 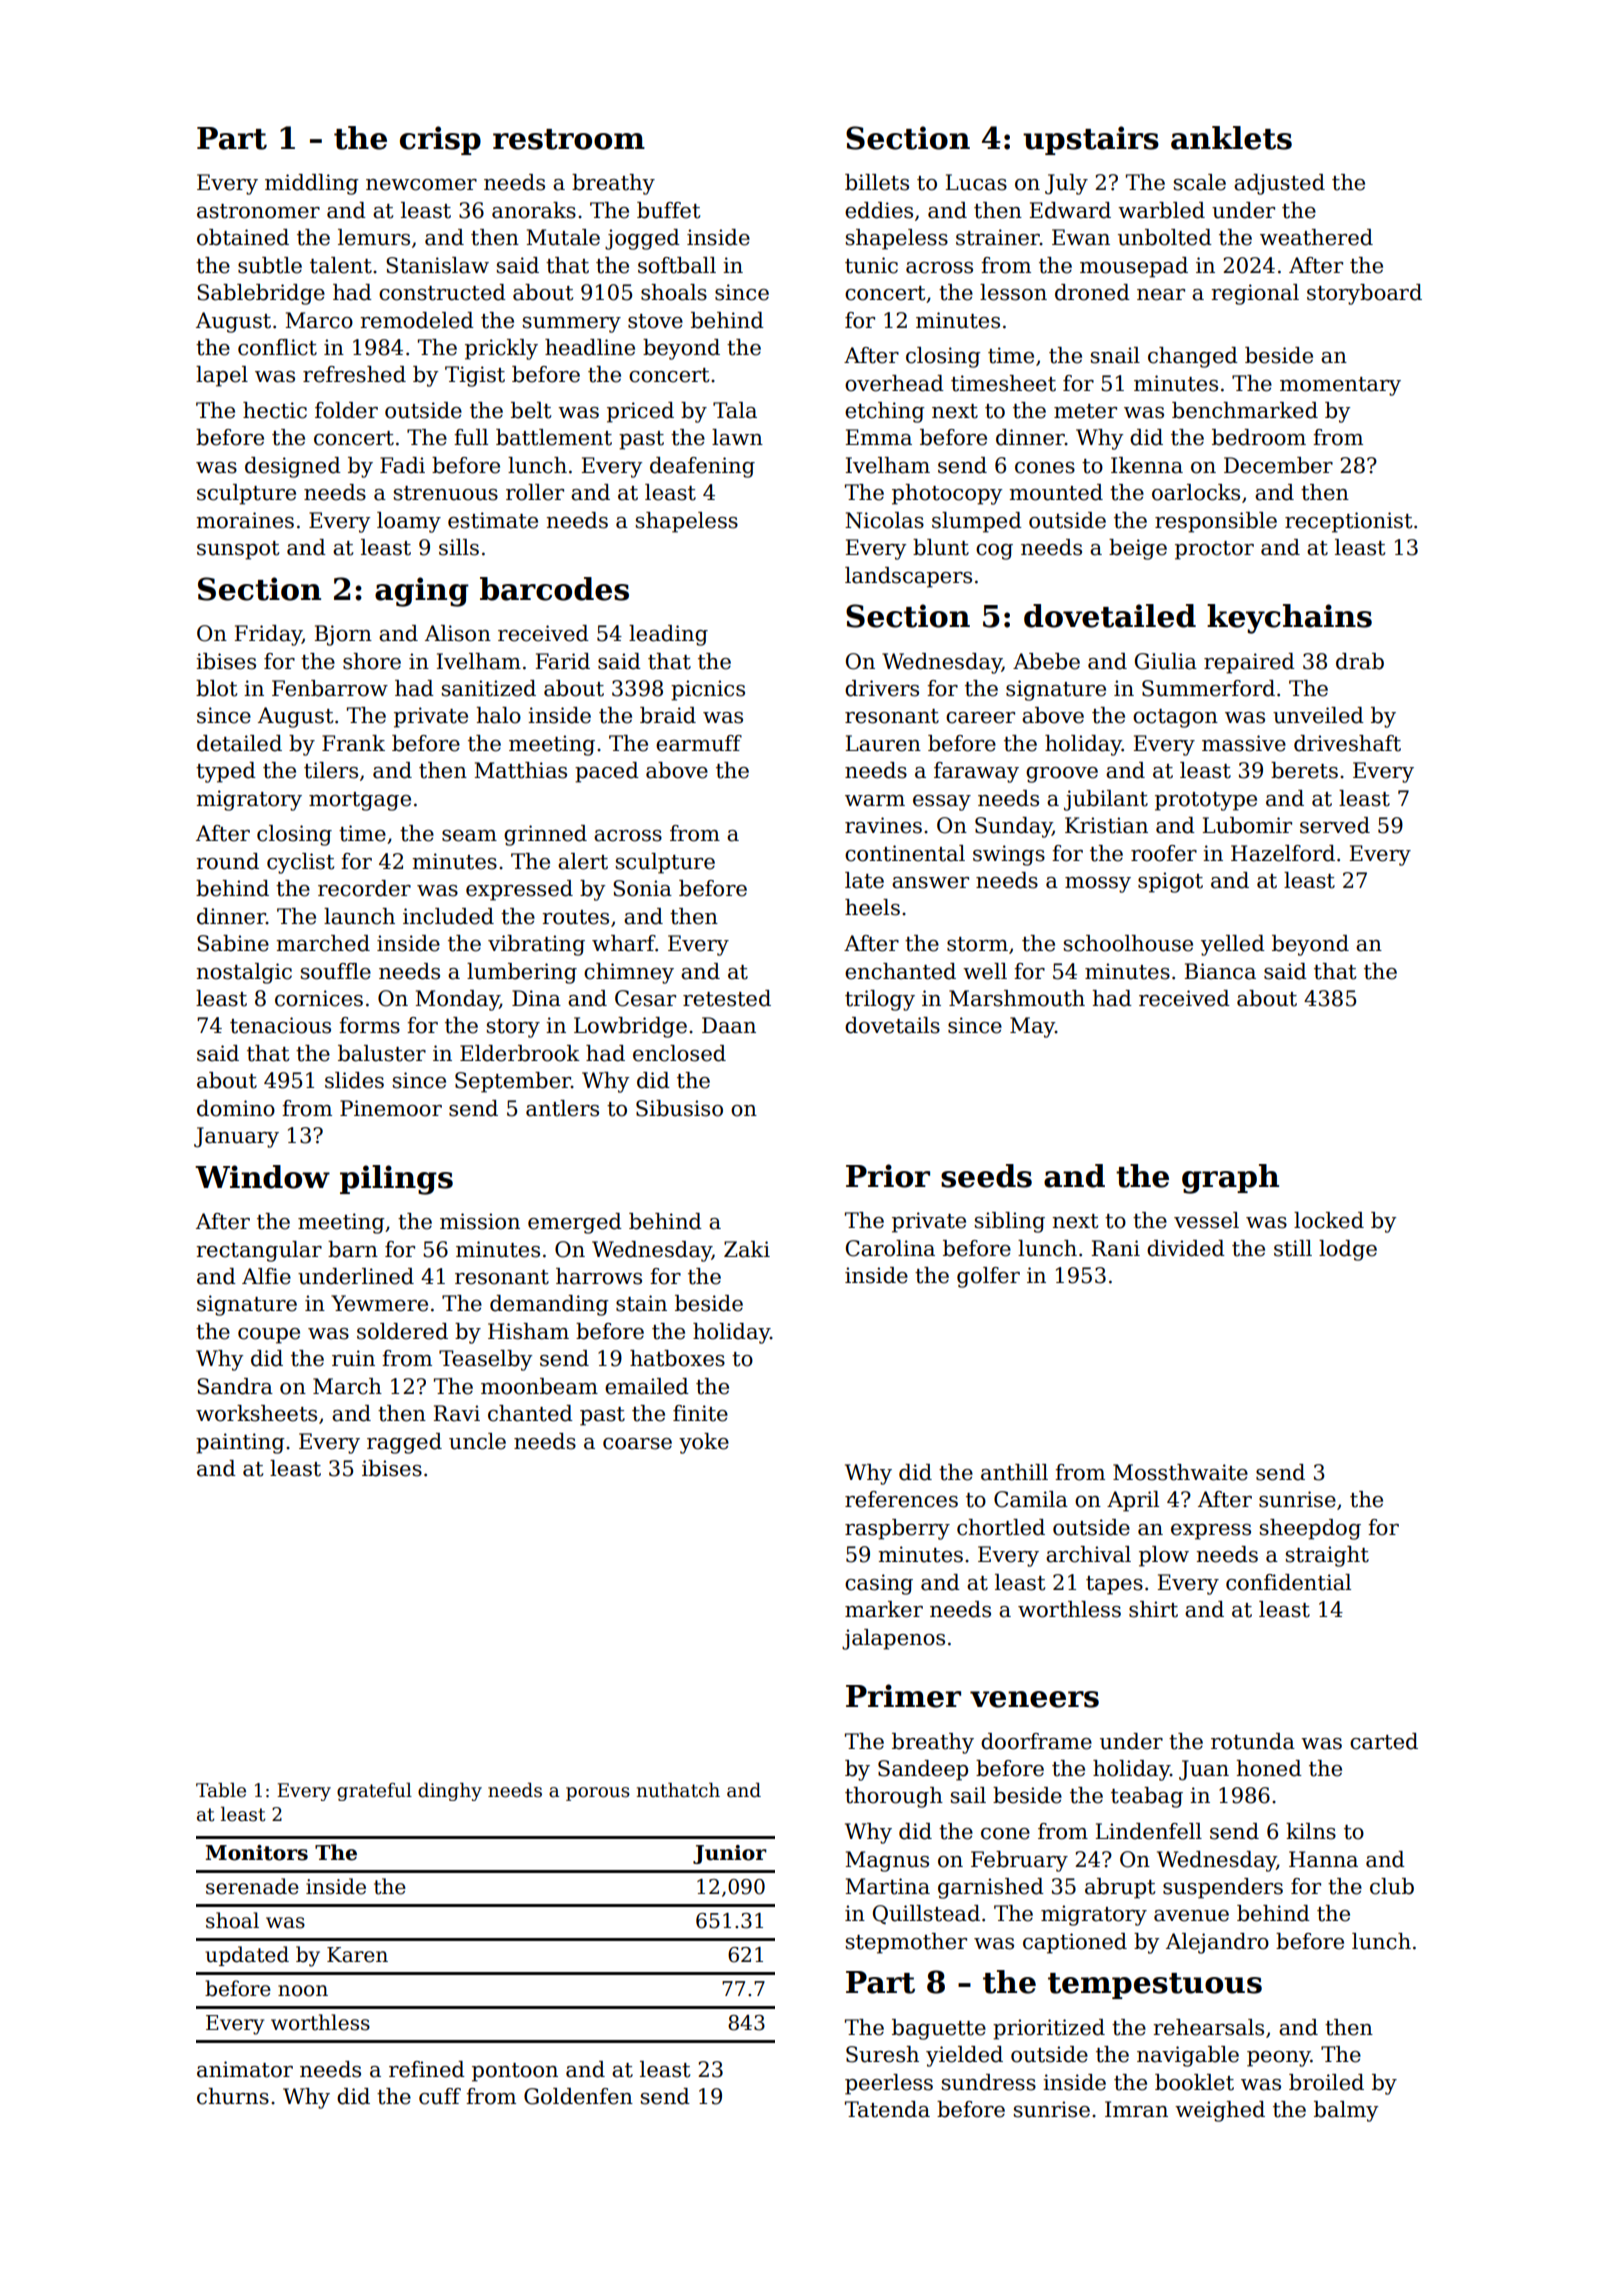 What do you see at coordinates (312, 184) in the screenshot?
I see `middling` at bounding box center [312, 184].
